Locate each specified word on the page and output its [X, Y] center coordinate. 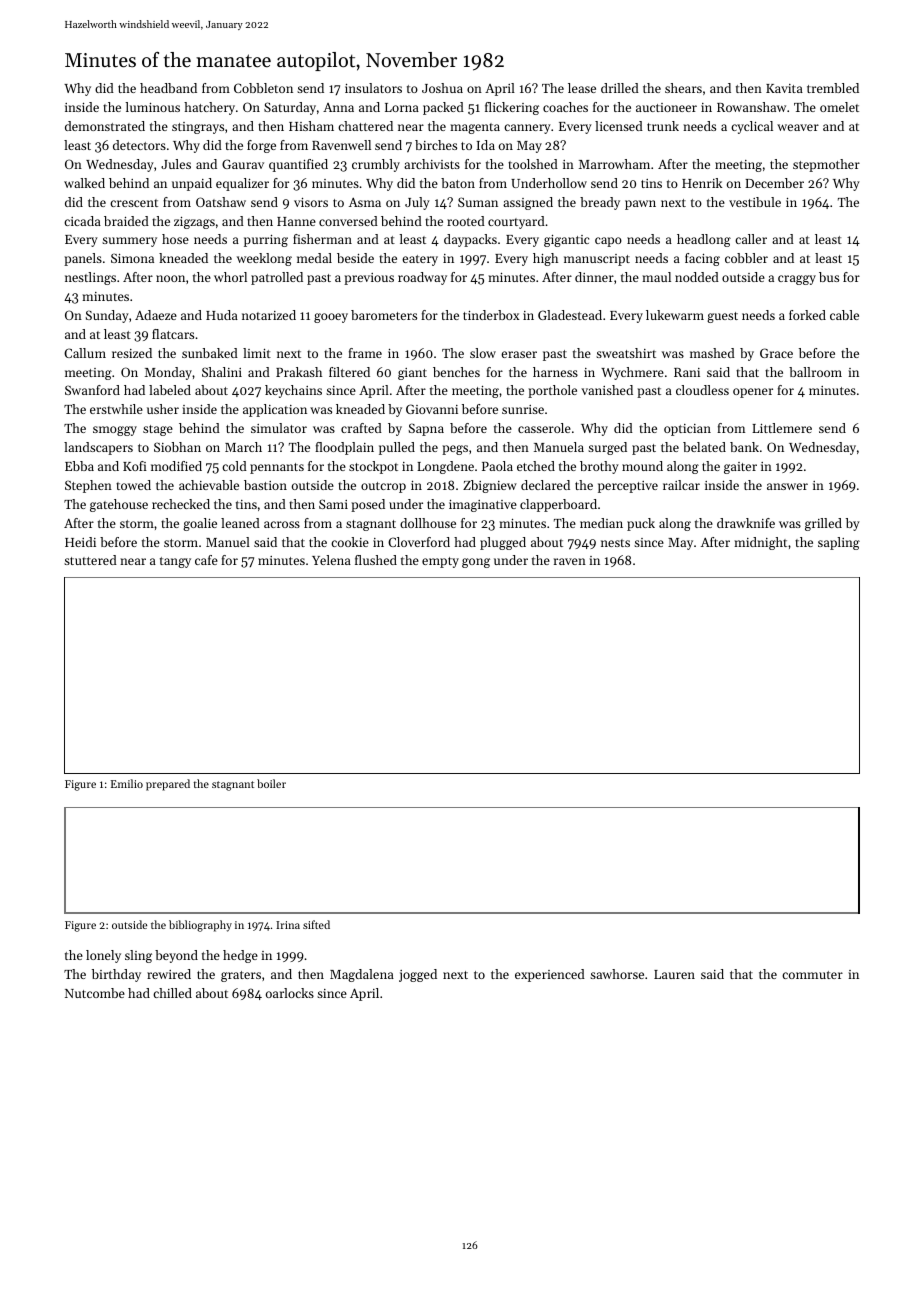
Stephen [88, 486]
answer [787, 486]
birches [436, 145]
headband [168, 88]
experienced [550, 975]
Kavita [784, 88]
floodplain [344, 448]
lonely [103, 956]
